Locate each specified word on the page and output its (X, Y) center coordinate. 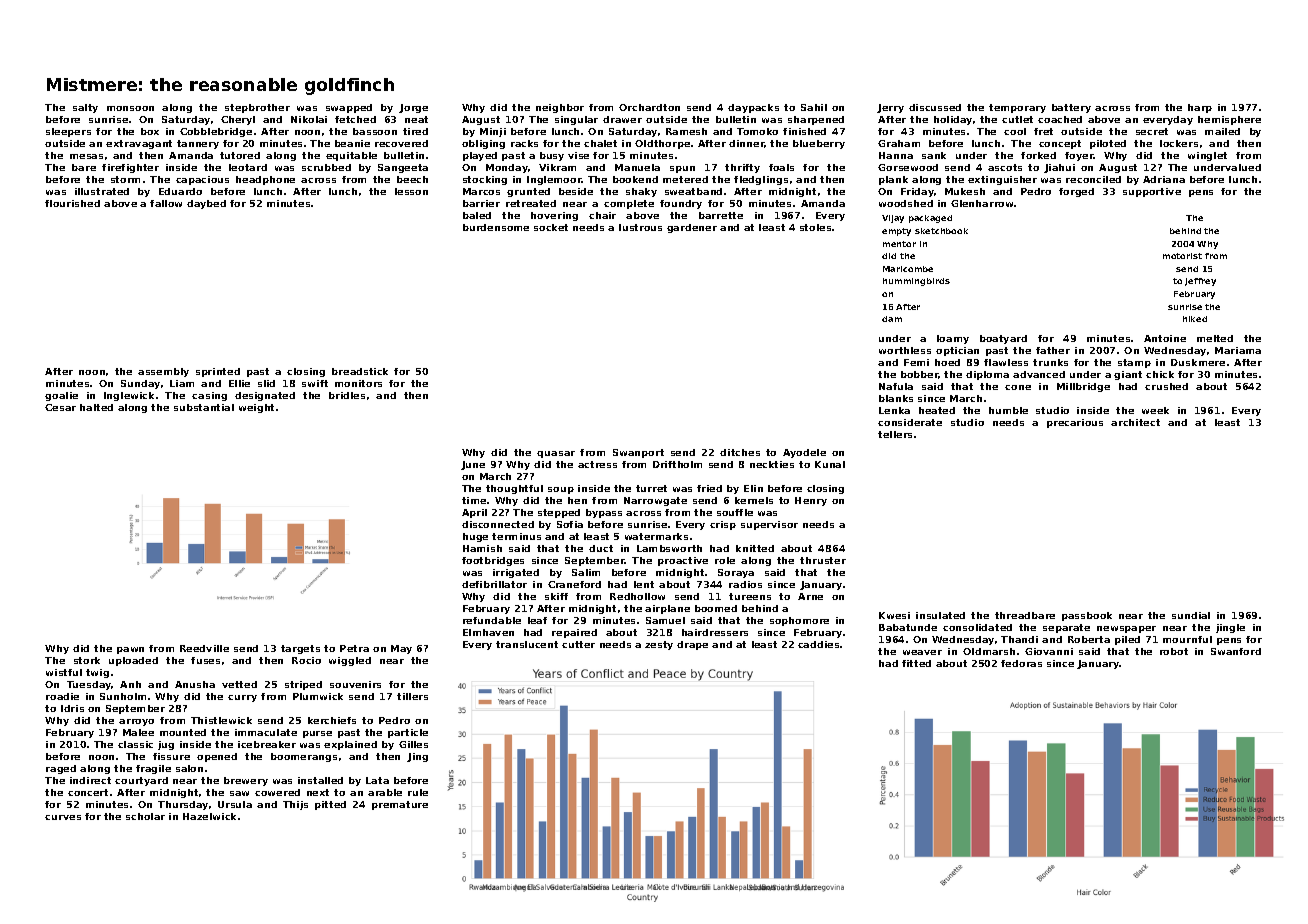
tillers (412, 696)
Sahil (814, 107)
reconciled (1093, 179)
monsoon (130, 108)
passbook (1087, 616)
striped (303, 685)
